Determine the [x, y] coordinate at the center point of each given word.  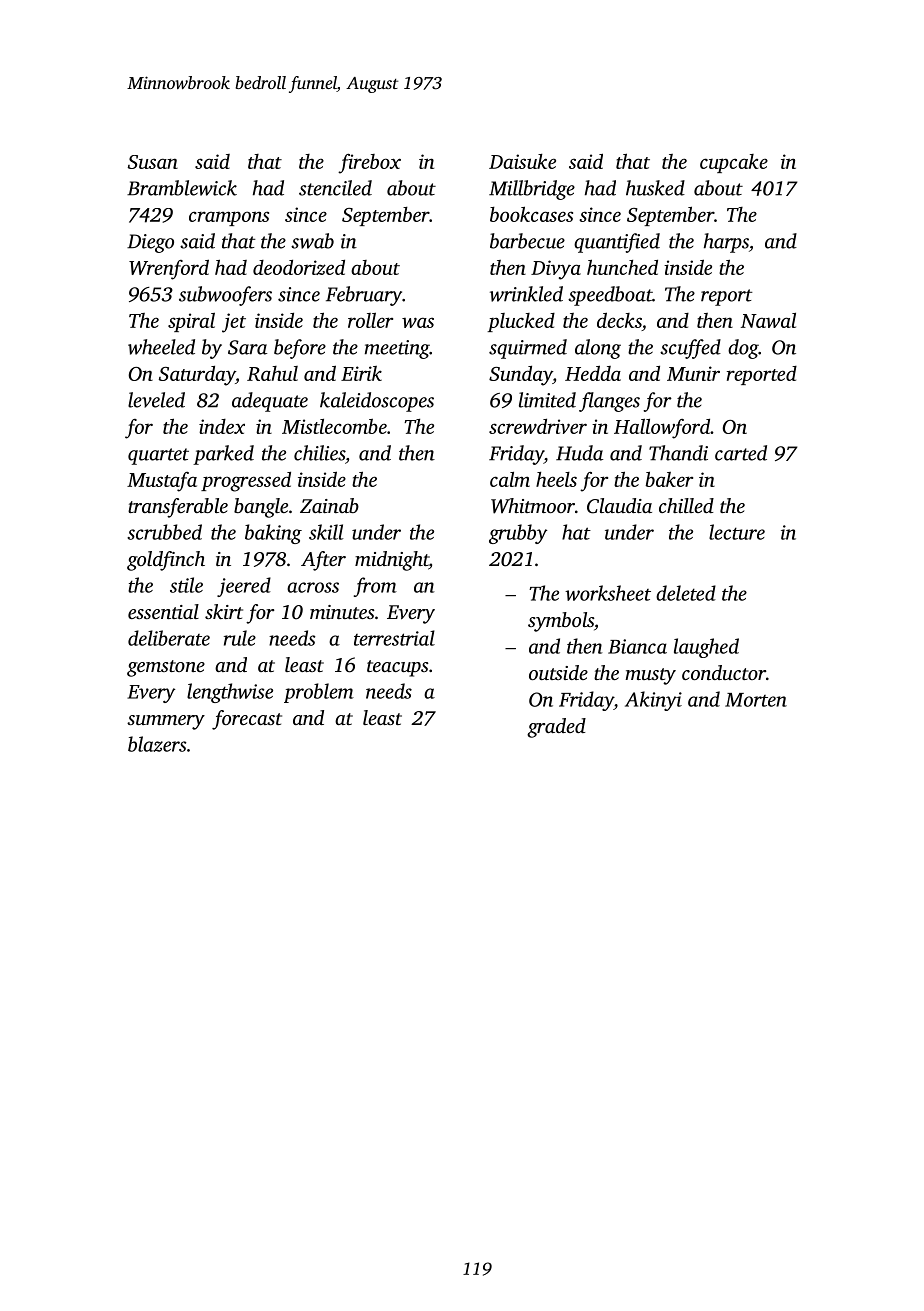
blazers [157, 744]
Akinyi [653, 701]
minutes [342, 612]
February [364, 296]
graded [556, 728]
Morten [756, 700]
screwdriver [538, 426]
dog [743, 349]
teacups [398, 668]
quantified [617, 243]
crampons [229, 218]
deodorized [299, 267]
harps [726, 243]
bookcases [531, 214]
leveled [156, 400]
